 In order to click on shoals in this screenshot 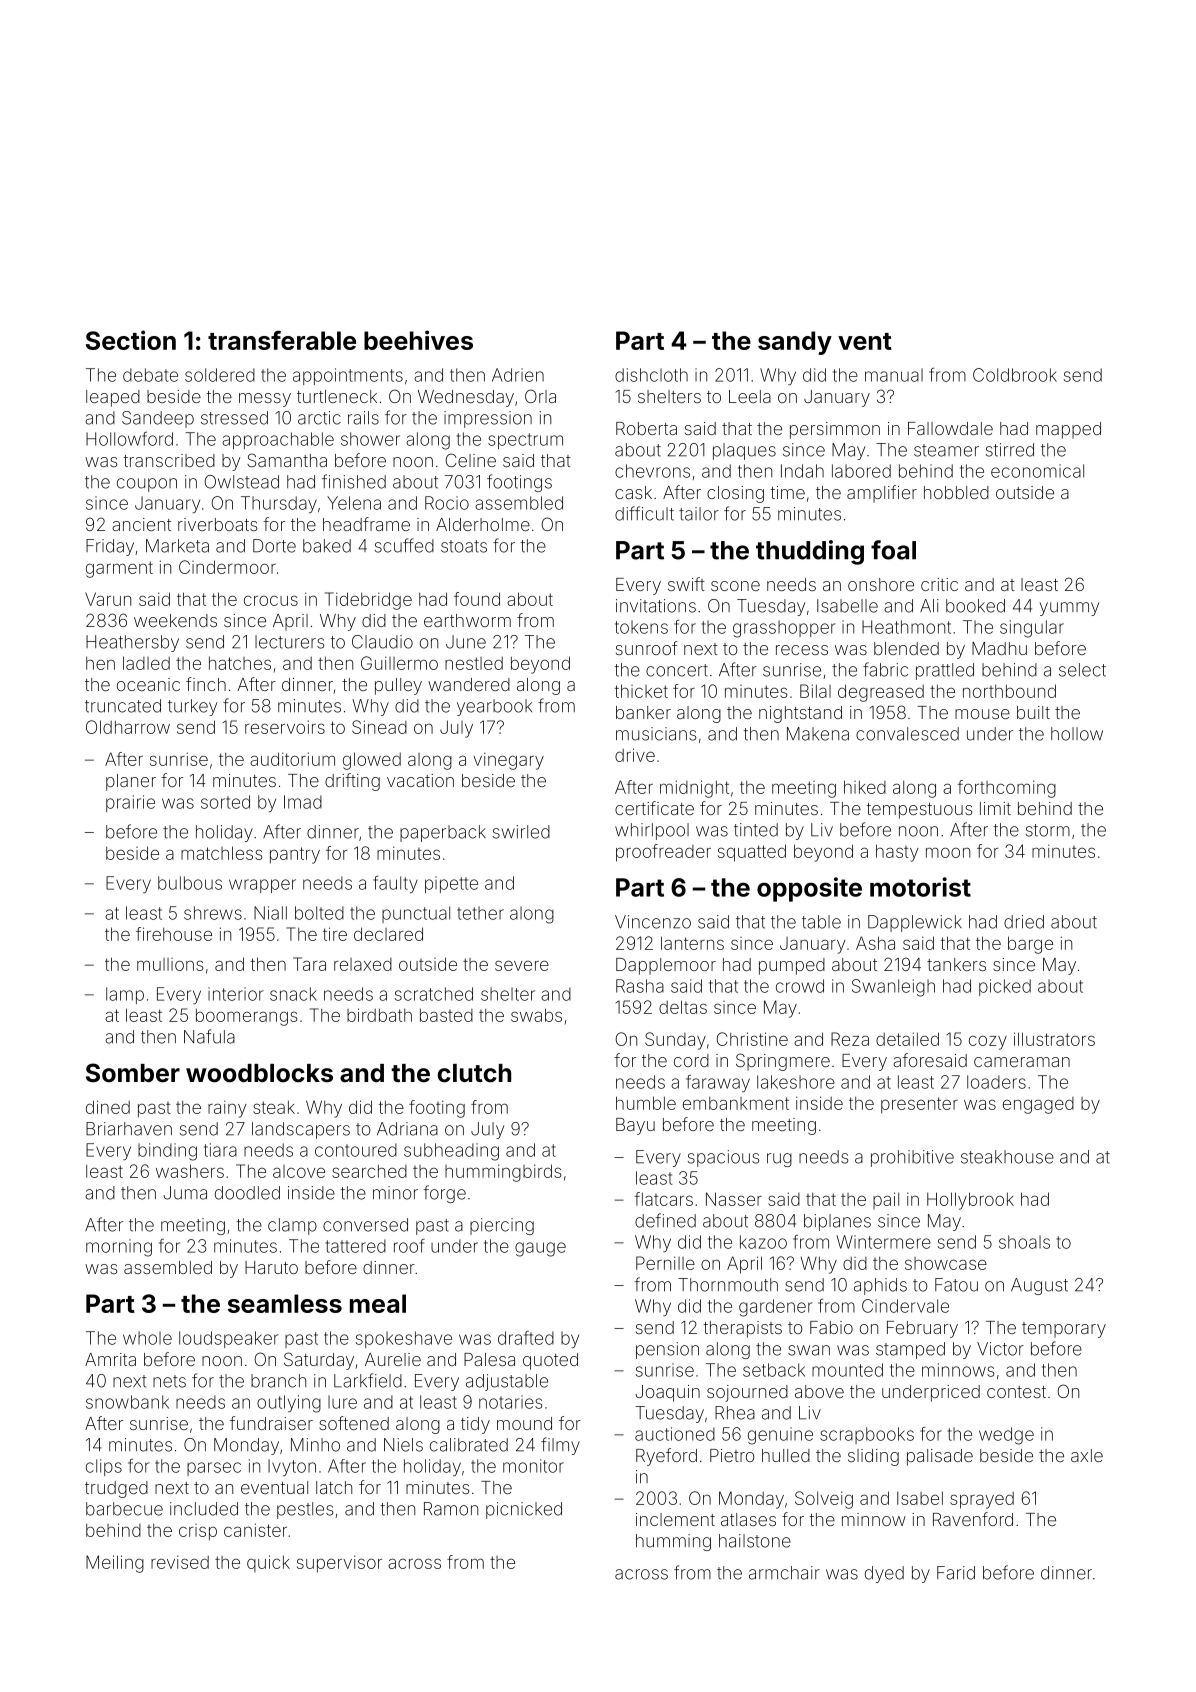, I will do `click(1024, 1242)`.
